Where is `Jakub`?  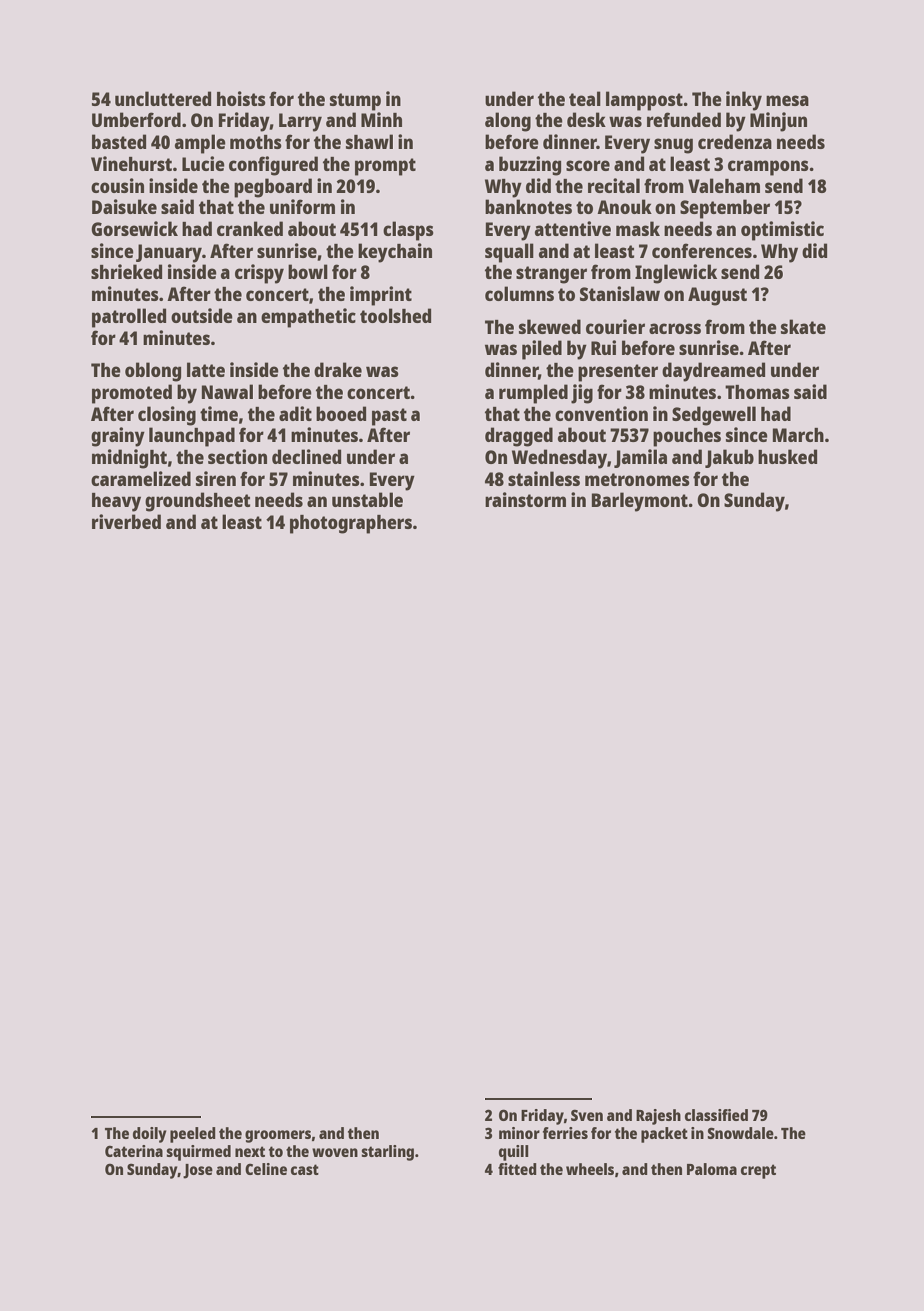
Jakub is located at coordinates (729, 458).
